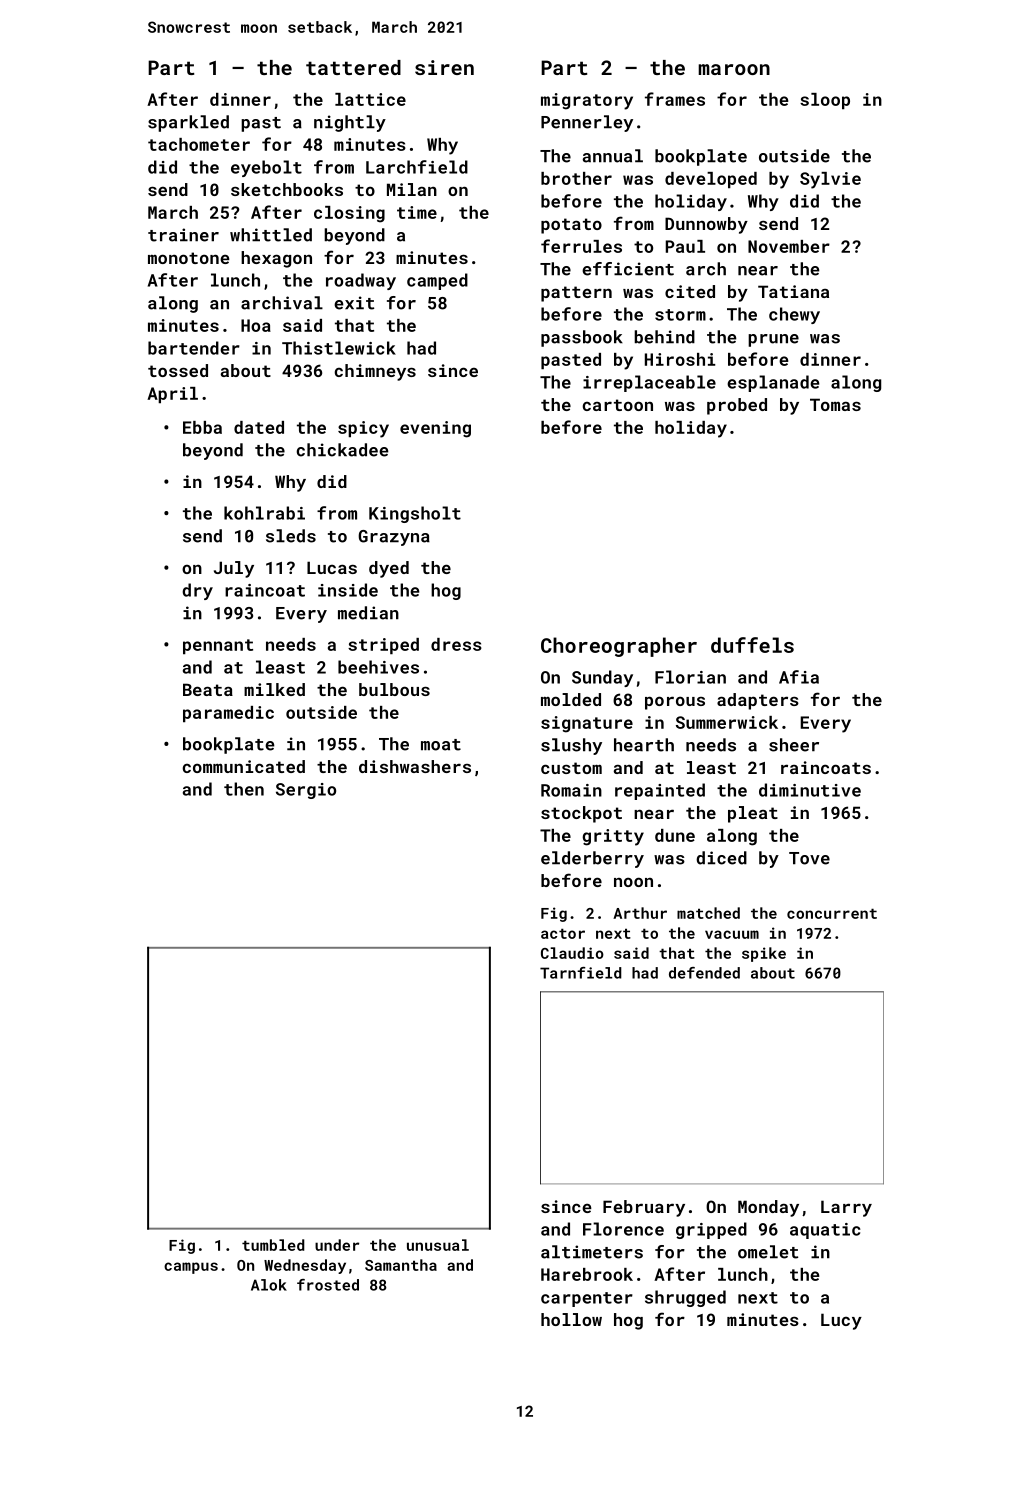 This page has width=1031, height=1492. I want to click on Kingsholt, so click(415, 514).
